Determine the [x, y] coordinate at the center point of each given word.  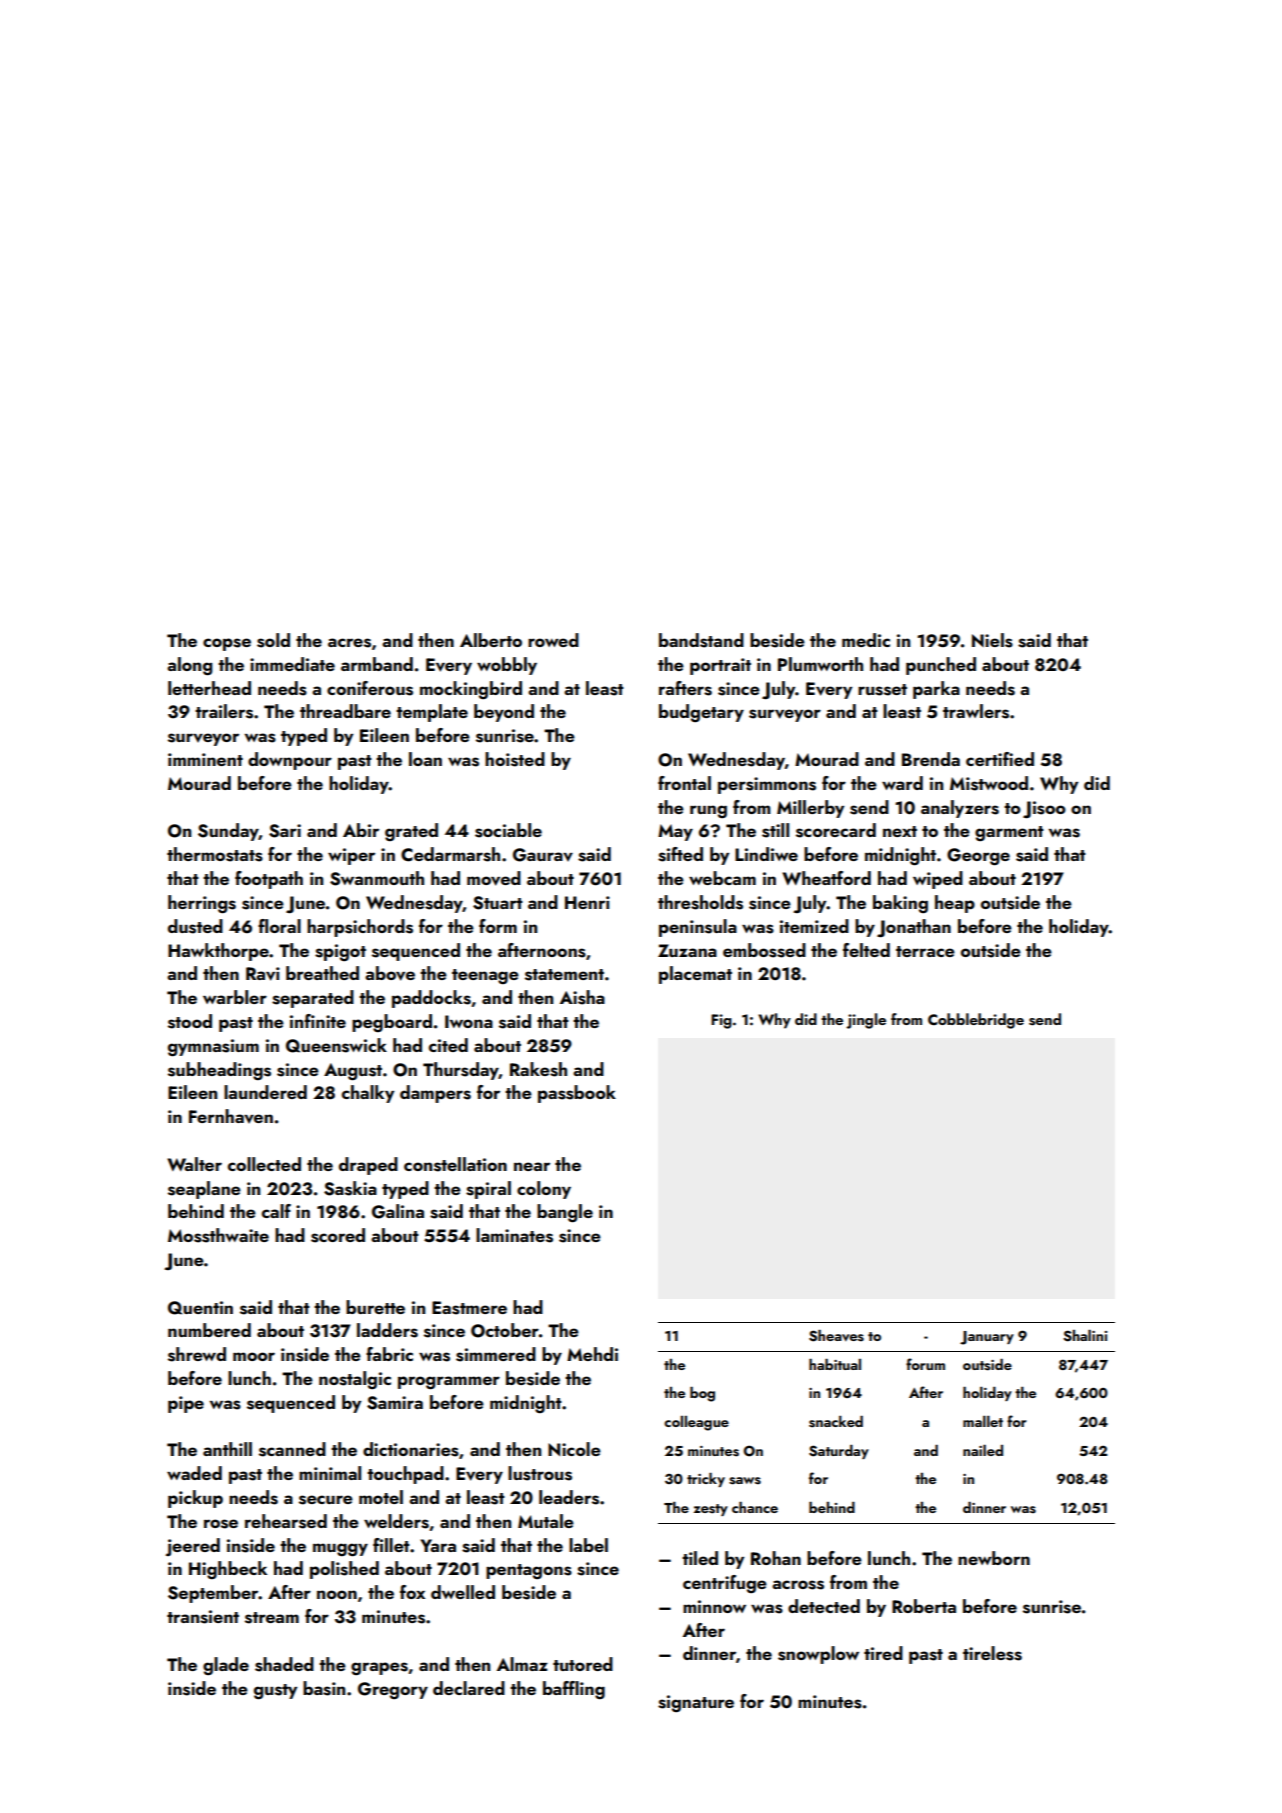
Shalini [1085, 1336]
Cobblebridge [976, 1021]
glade [226, 1666]
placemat [695, 975]
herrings [202, 904]
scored [338, 1235]
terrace [925, 951]
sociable [508, 830]
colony [544, 1190]
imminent [205, 759]
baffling [574, 1690]
